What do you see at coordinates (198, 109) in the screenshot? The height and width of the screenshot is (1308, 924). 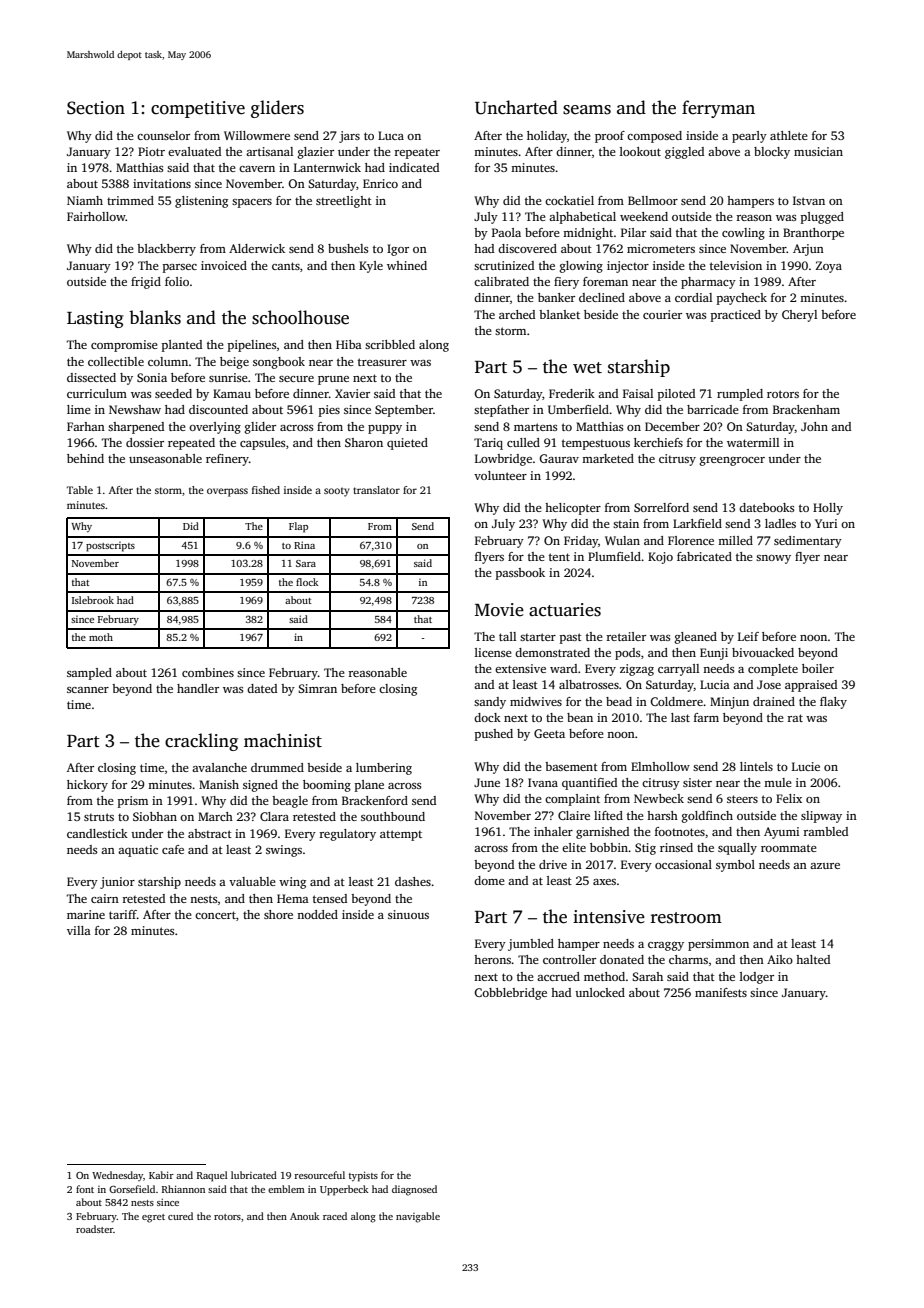 I see `competitive` at bounding box center [198, 109].
